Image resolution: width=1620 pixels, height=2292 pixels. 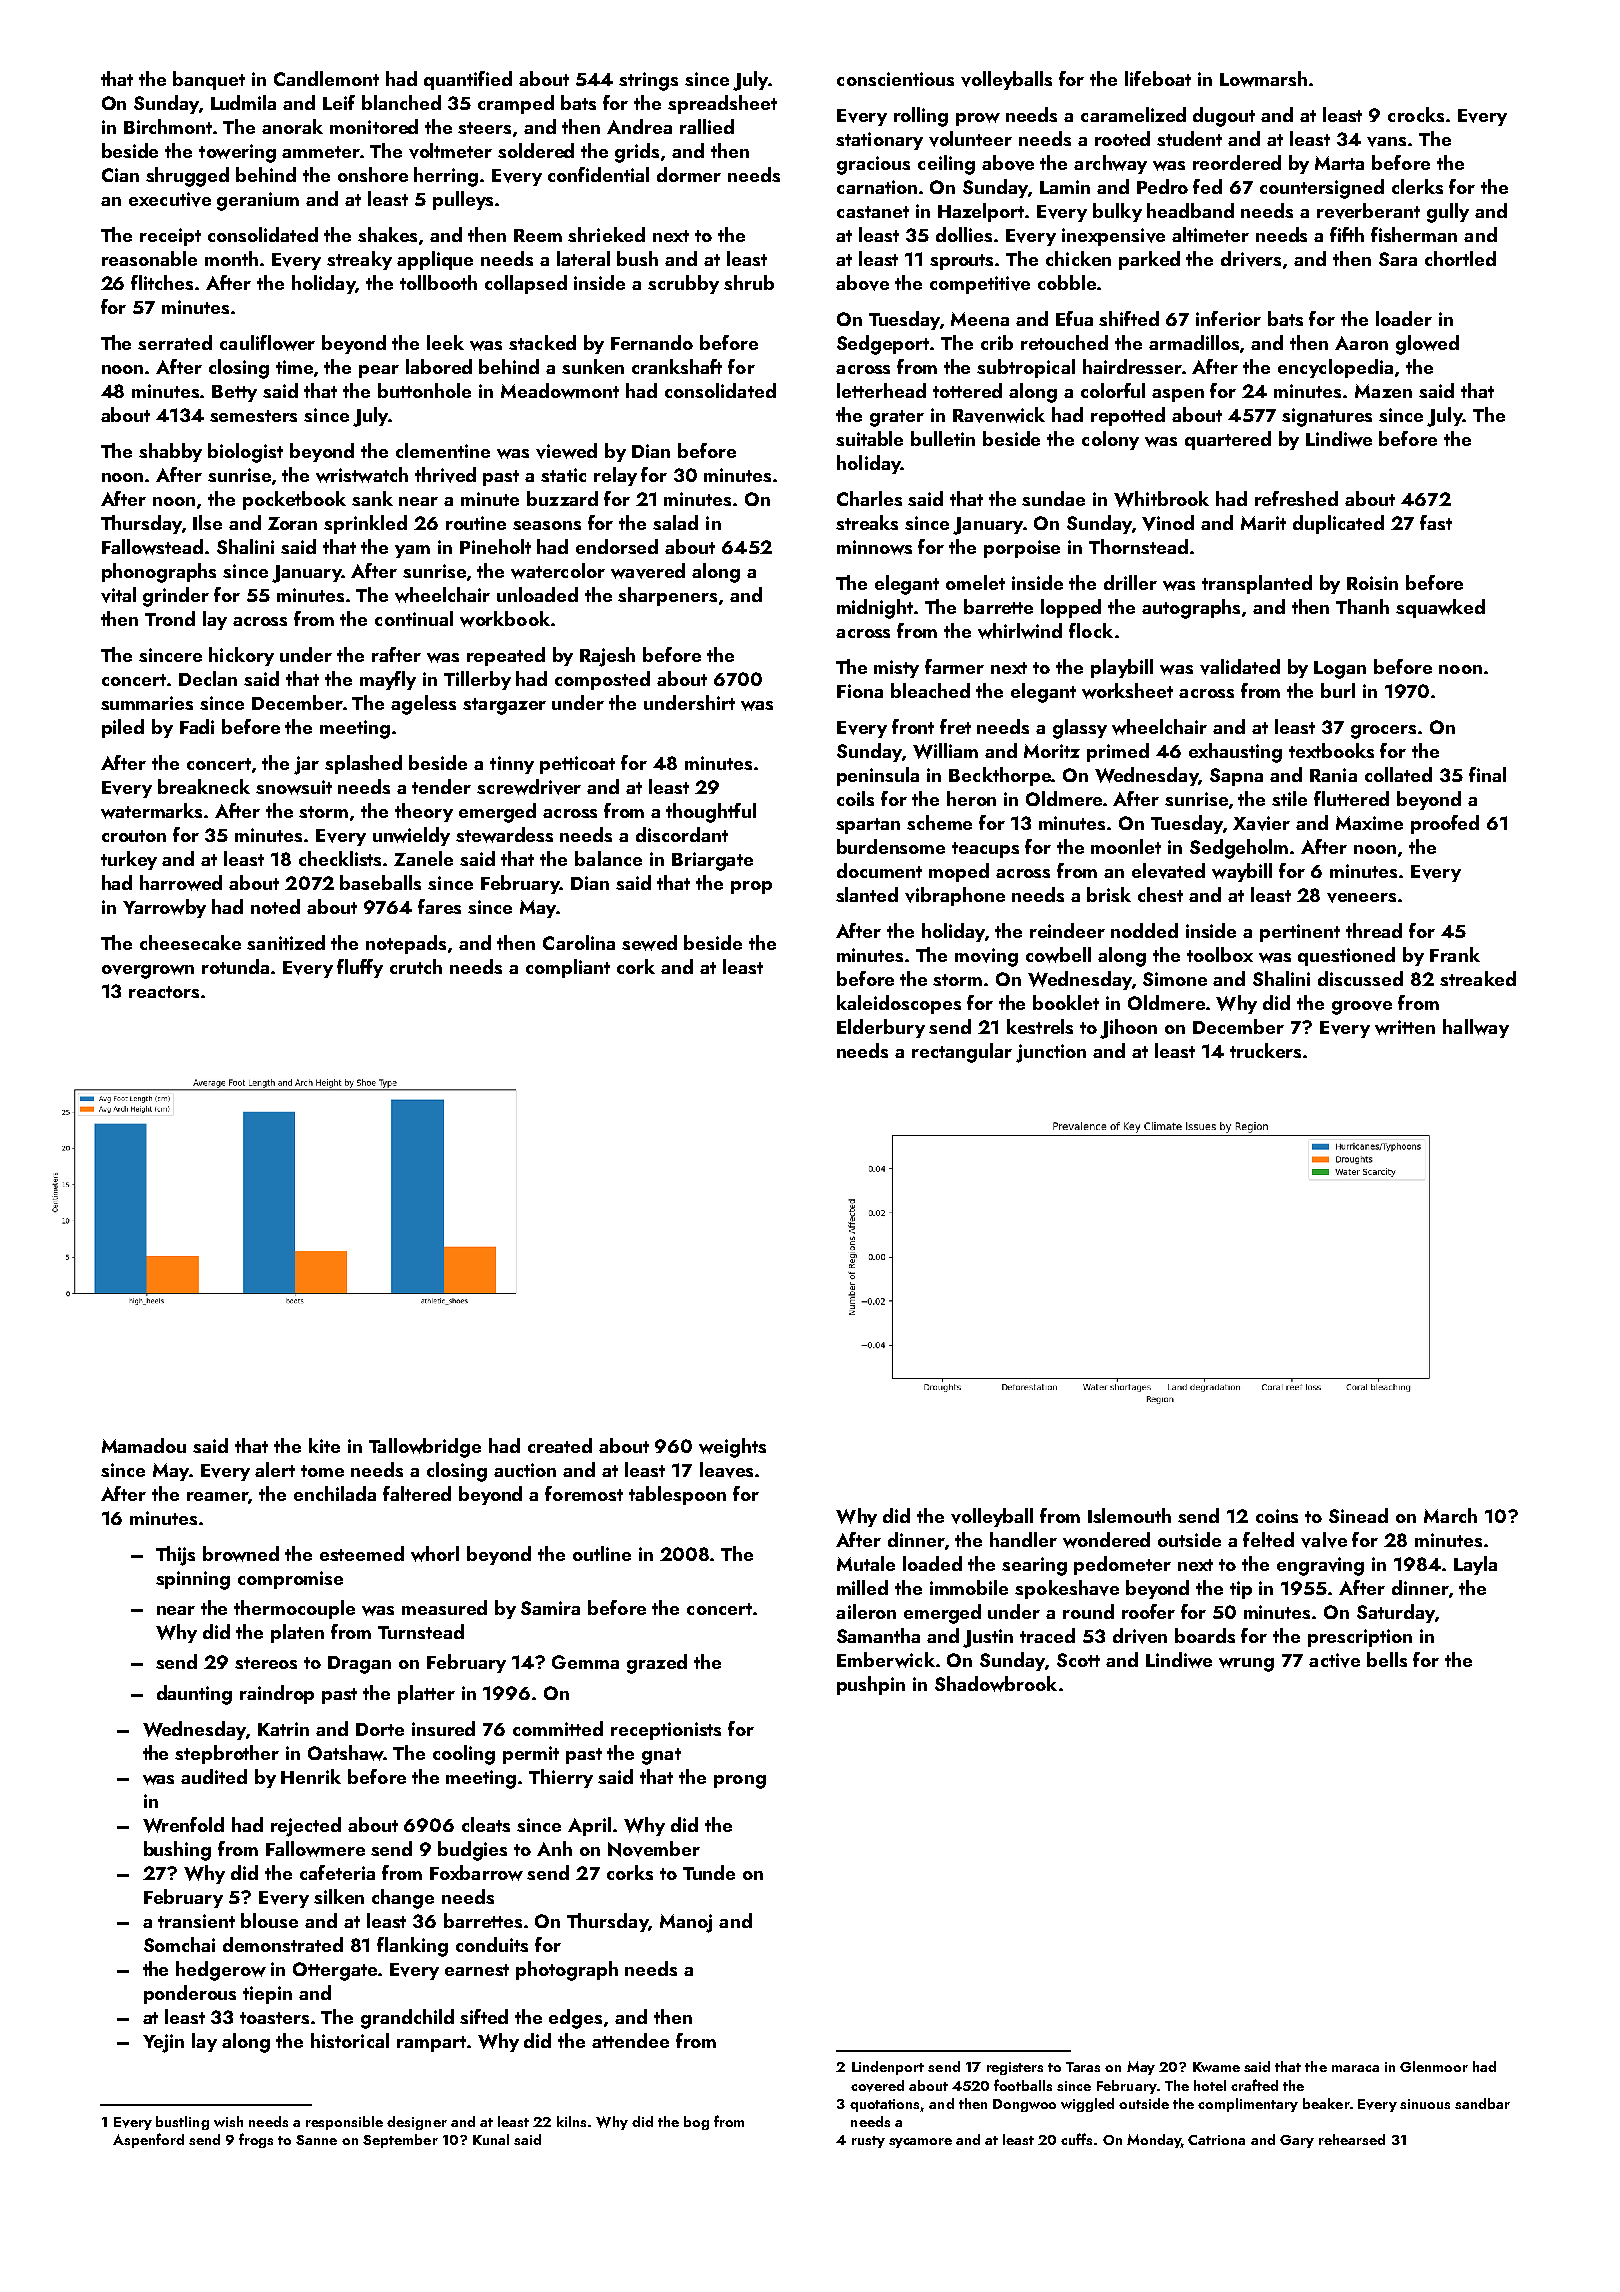 What do you see at coordinates (550, 1608) in the image?
I see `Samira` at bounding box center [550, 1608].
